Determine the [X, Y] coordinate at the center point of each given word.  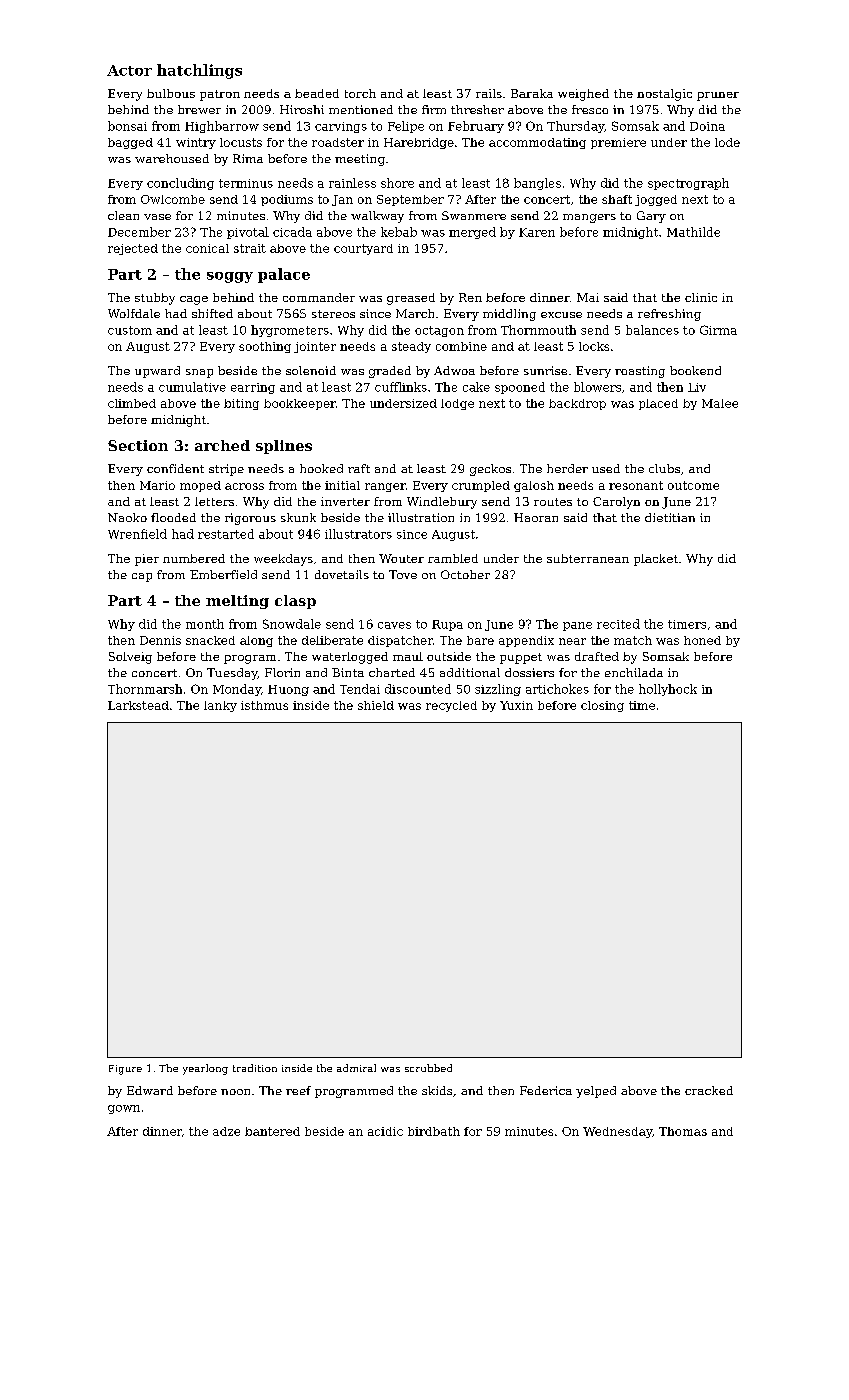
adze [226, 1131]
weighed [583, 95]
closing [602, 706]
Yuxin [516, 705]
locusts [241, 142]
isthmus [264, 705]
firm [434, 109]
